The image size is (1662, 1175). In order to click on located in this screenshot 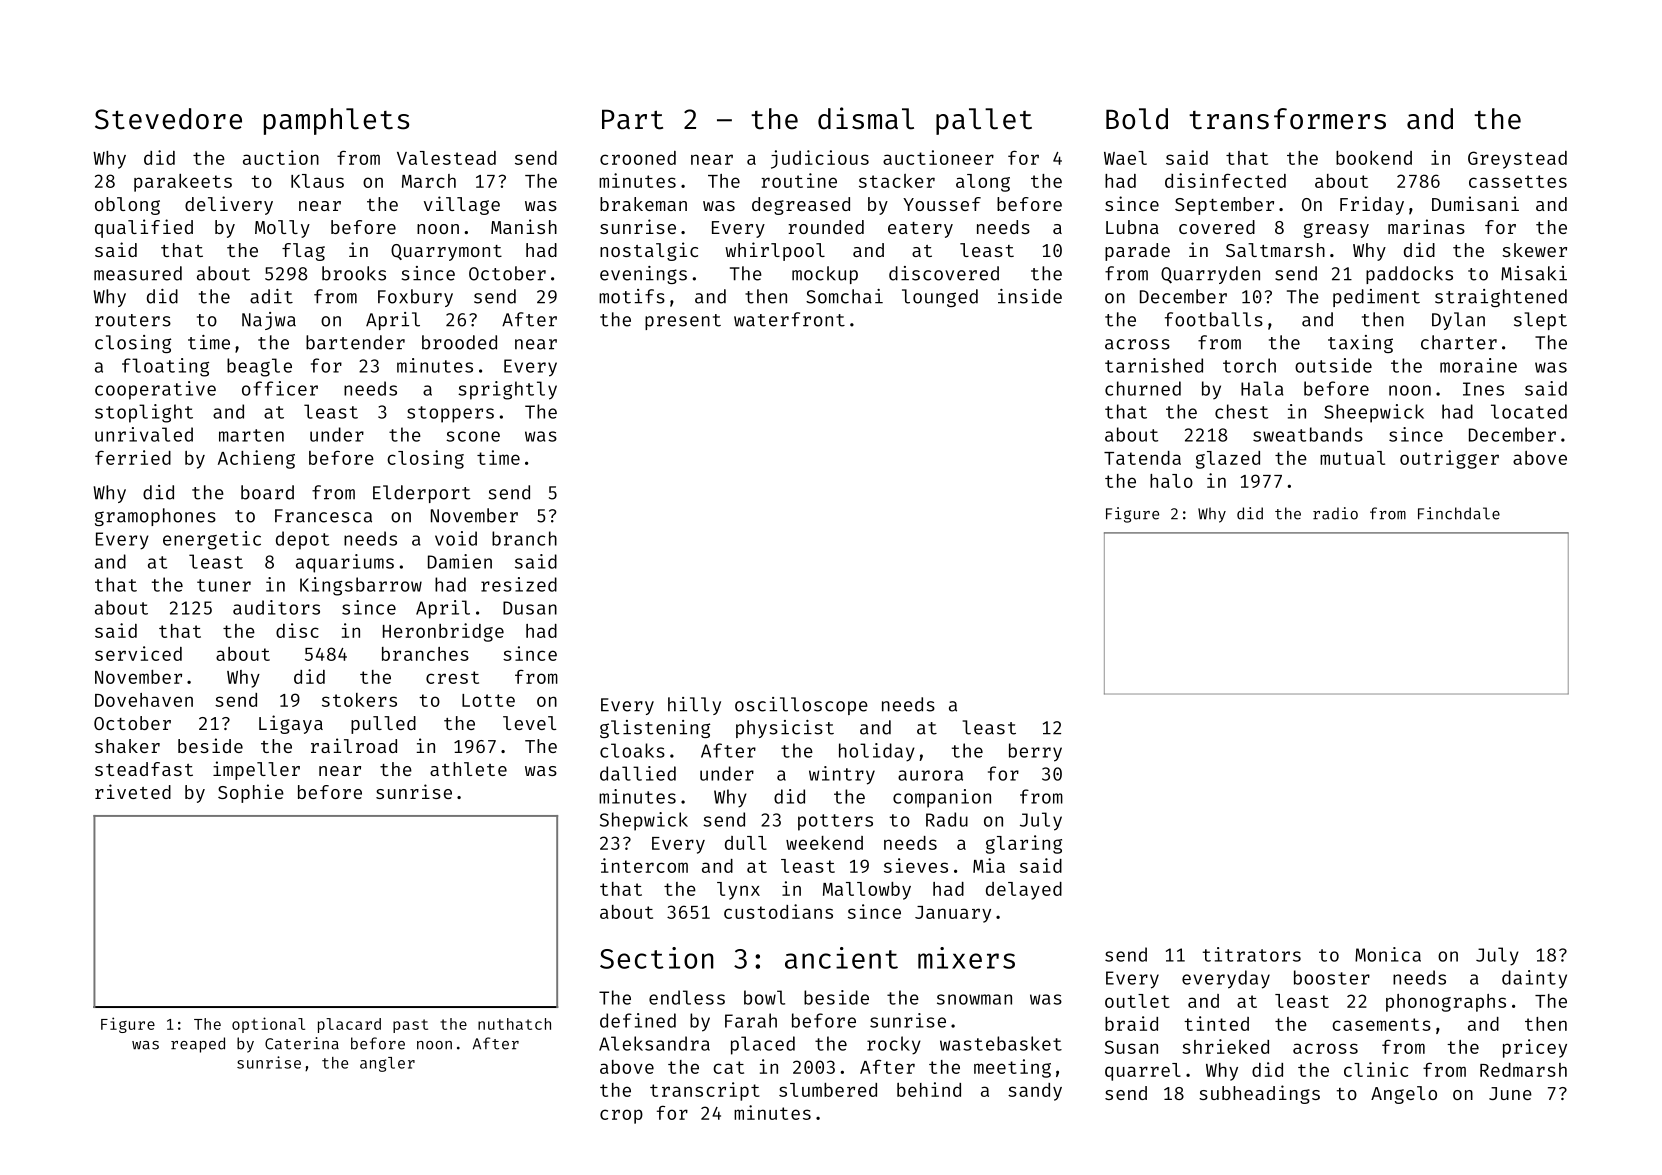, I will do `click(1529, 411)`.
